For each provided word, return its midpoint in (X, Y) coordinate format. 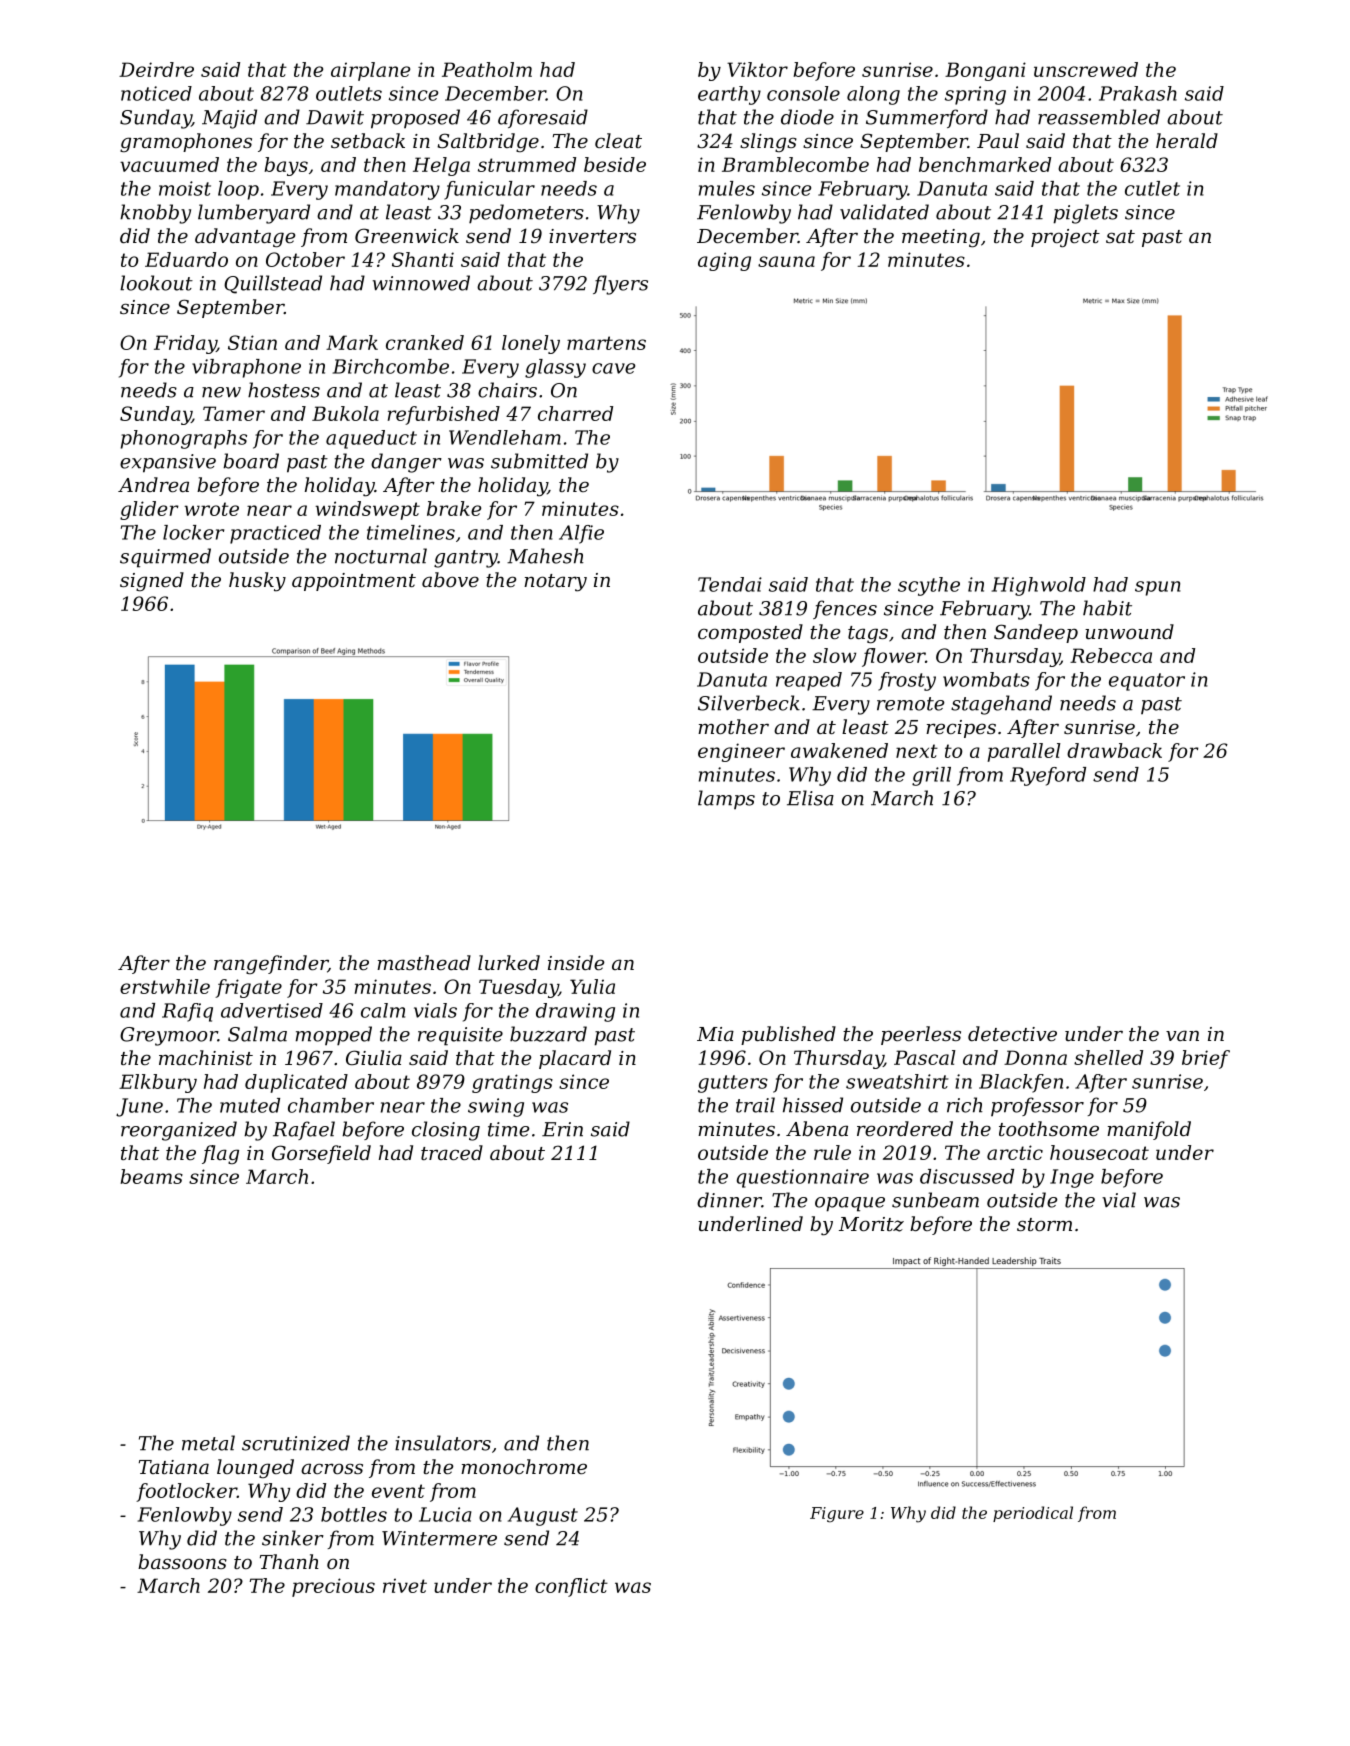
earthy (729, 95)
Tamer (234, 413)
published (788, 1035)
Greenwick (407, 235)
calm (383, 1010)
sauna (786, 261)
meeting (941, 238)
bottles (354, 1514)
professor (1037, 1106)
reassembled (1099, 117)
